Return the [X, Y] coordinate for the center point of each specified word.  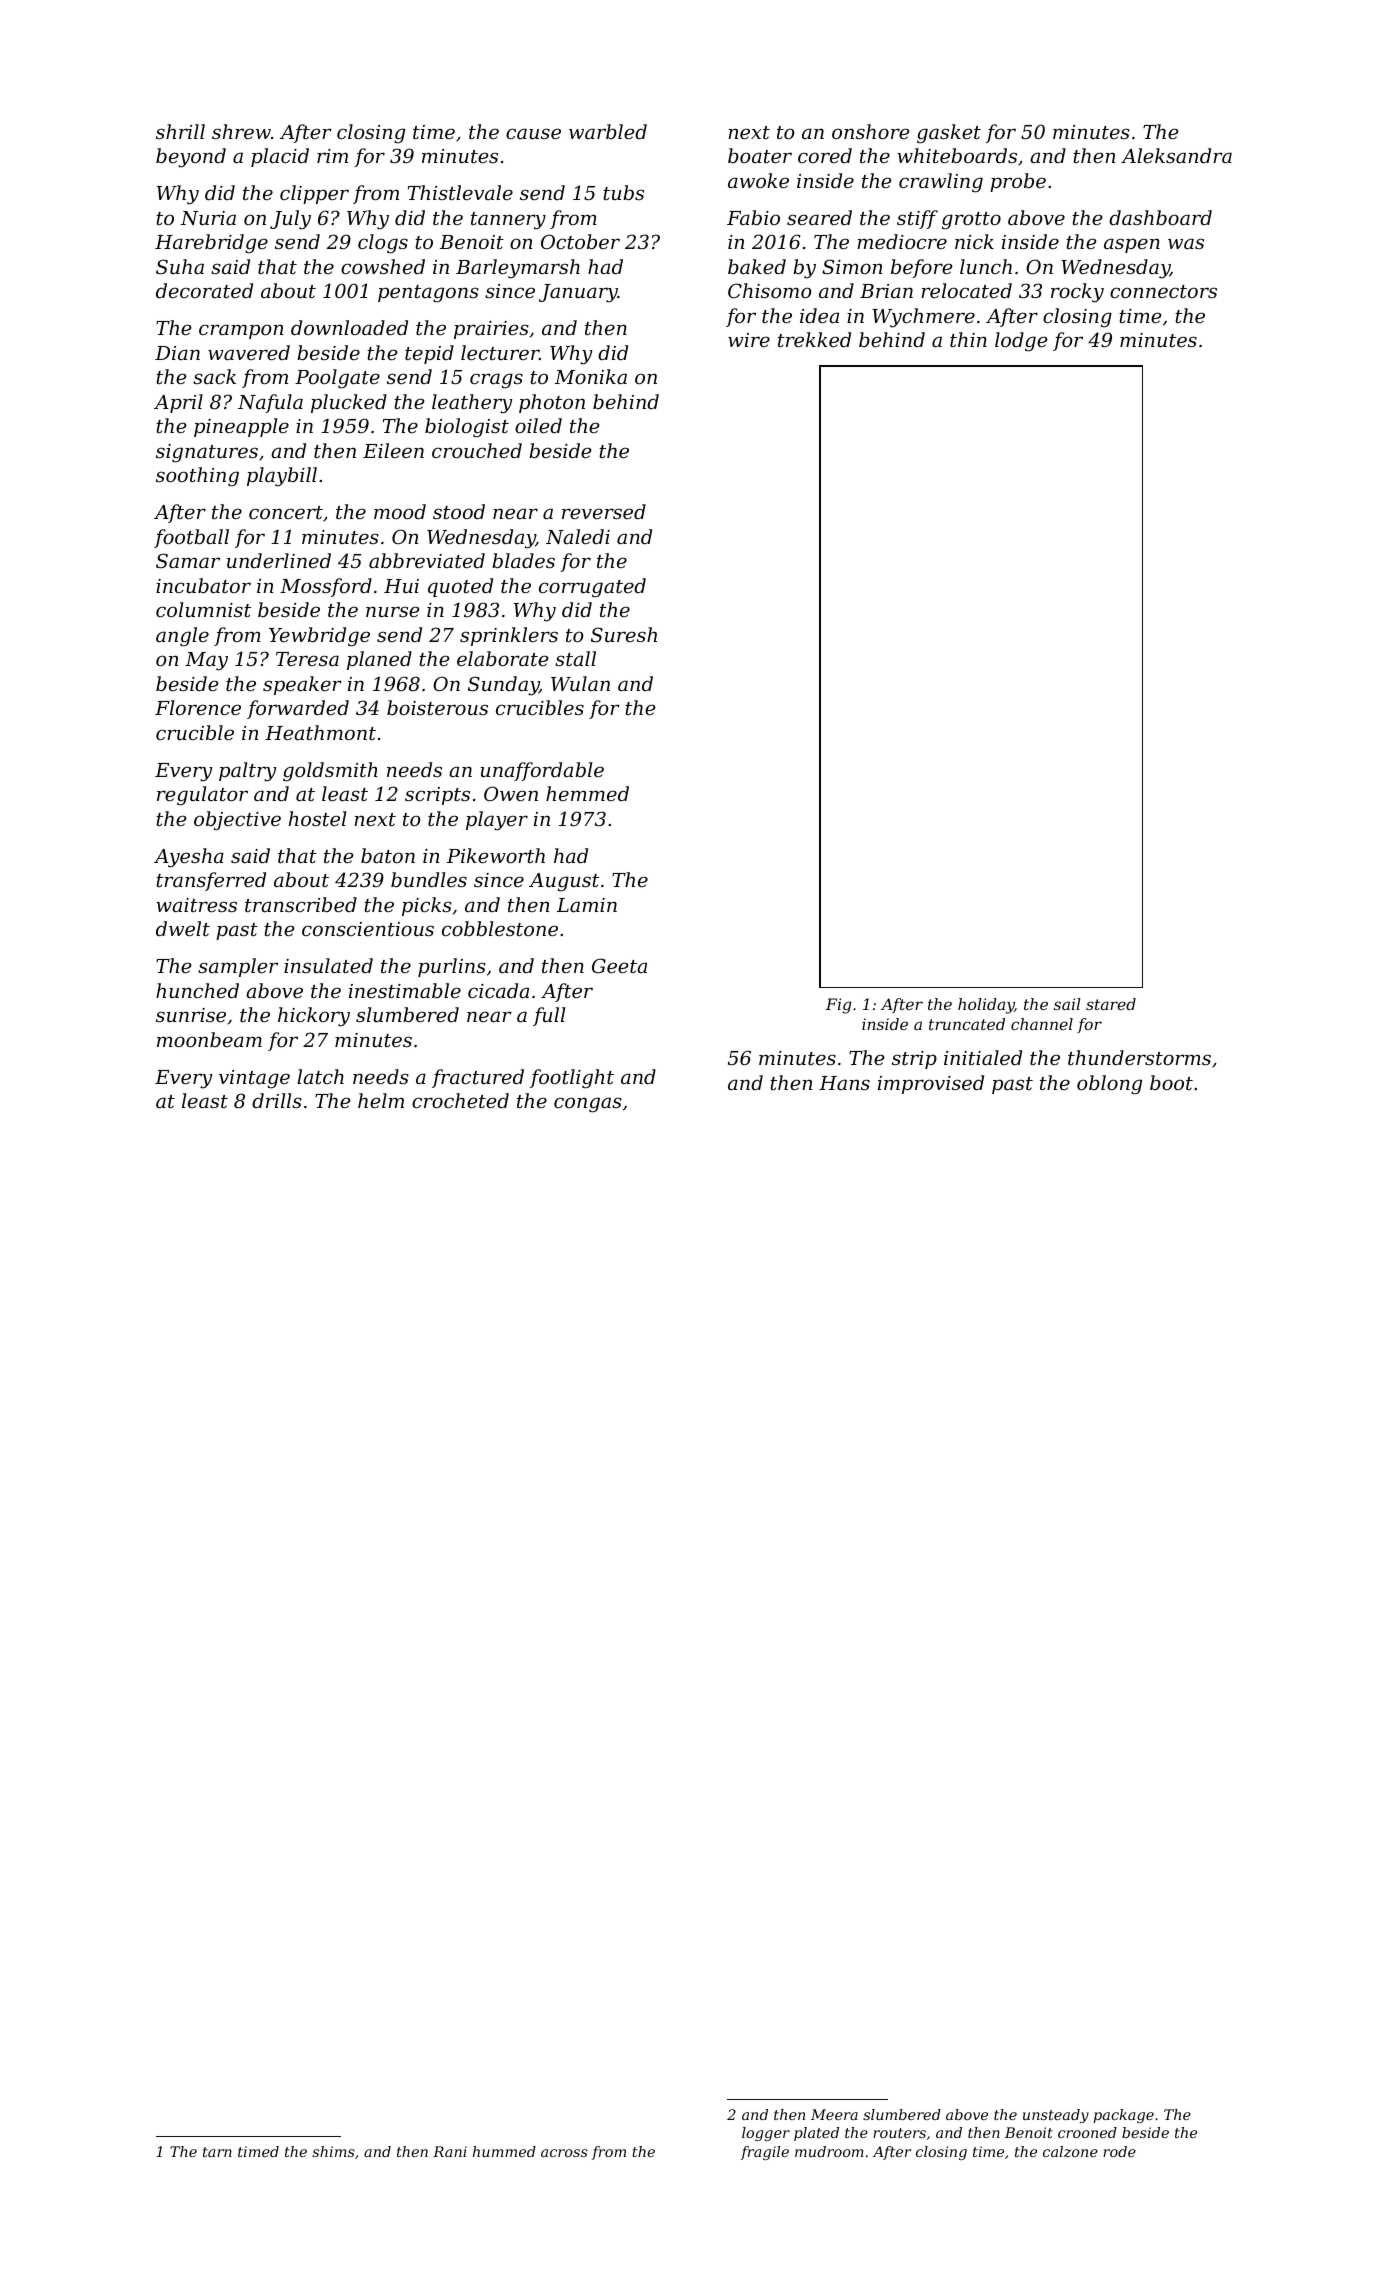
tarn [217, 2152]
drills [277, 1100]
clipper [314, 194]
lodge [1021, 342]
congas [588, 1105]
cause [533, 133]
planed [379, 660]
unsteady [1056, 2116]
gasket [949, 134]
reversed [604, 511]
